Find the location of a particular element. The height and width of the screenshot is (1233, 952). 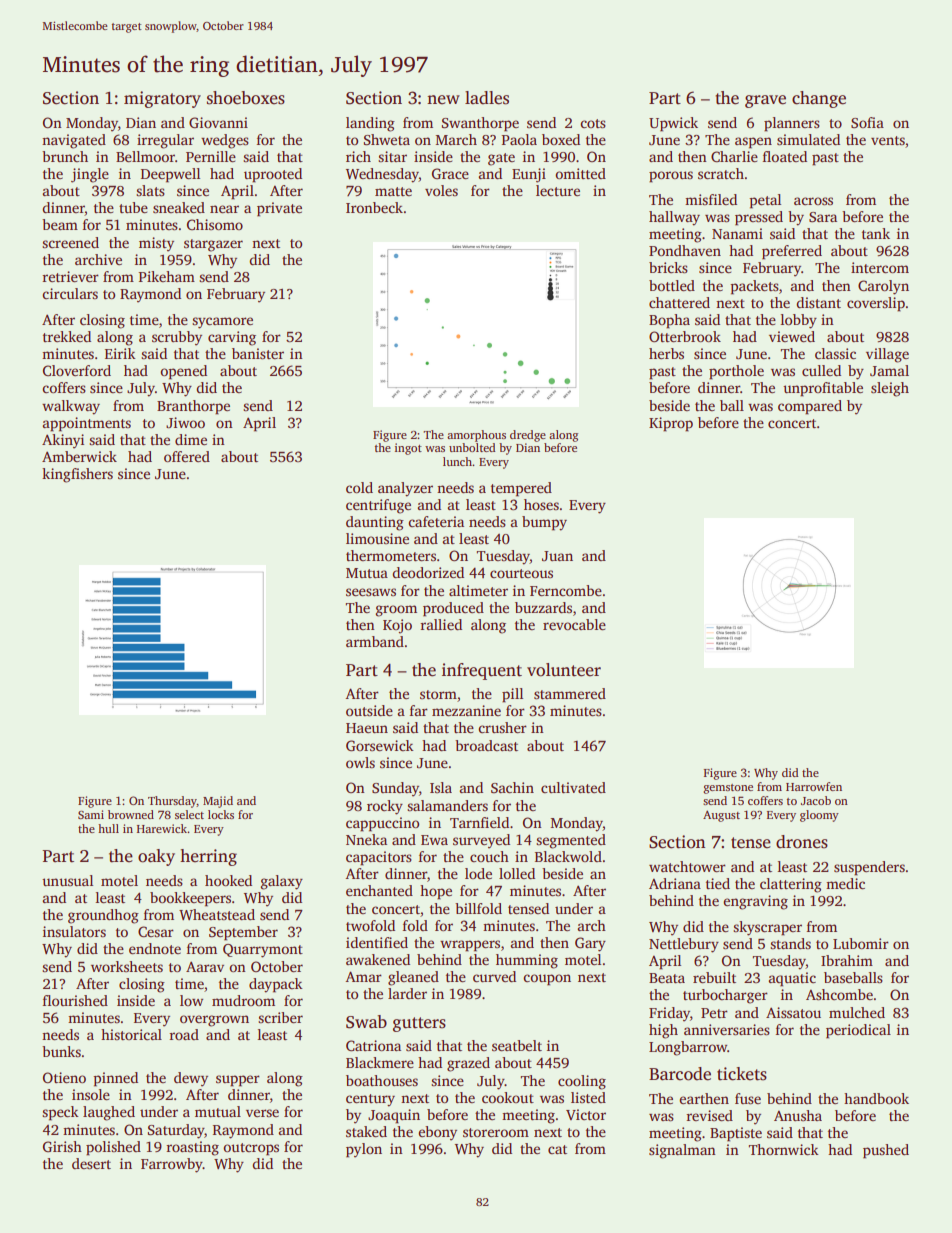

endnote is located at coordinates (155, 948).
